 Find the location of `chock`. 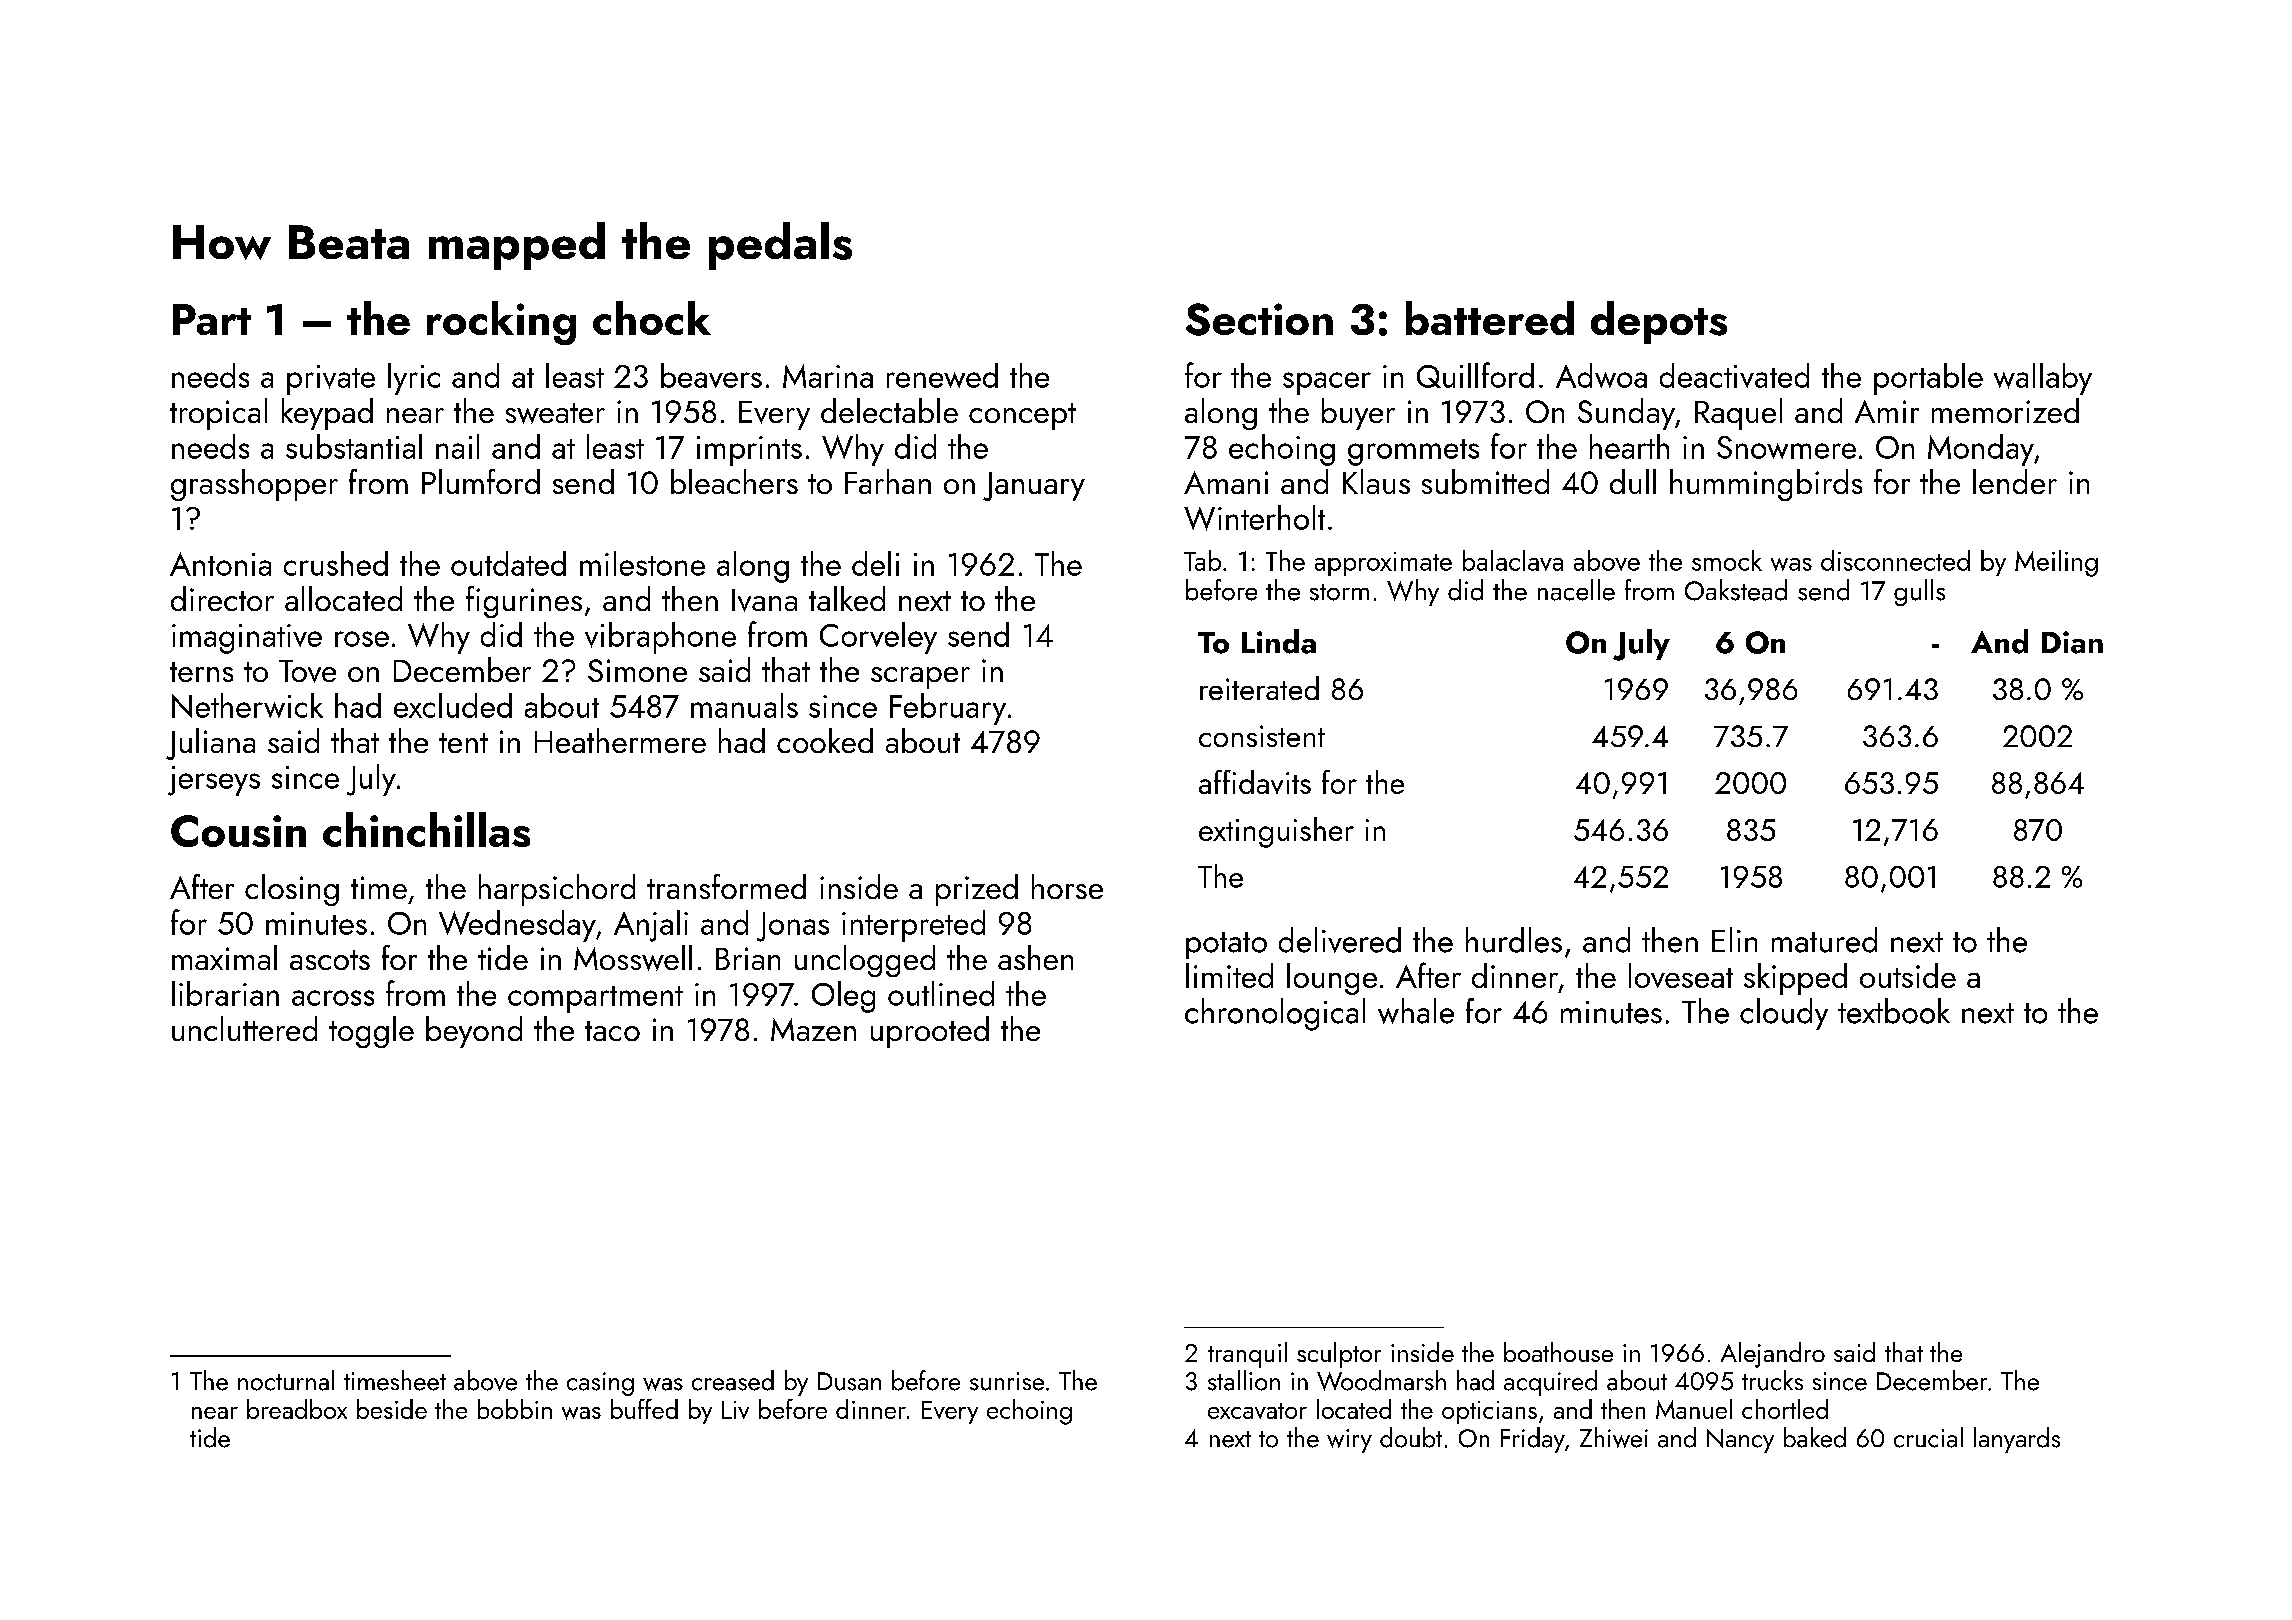

chock is located at coordinates (652, 318).
